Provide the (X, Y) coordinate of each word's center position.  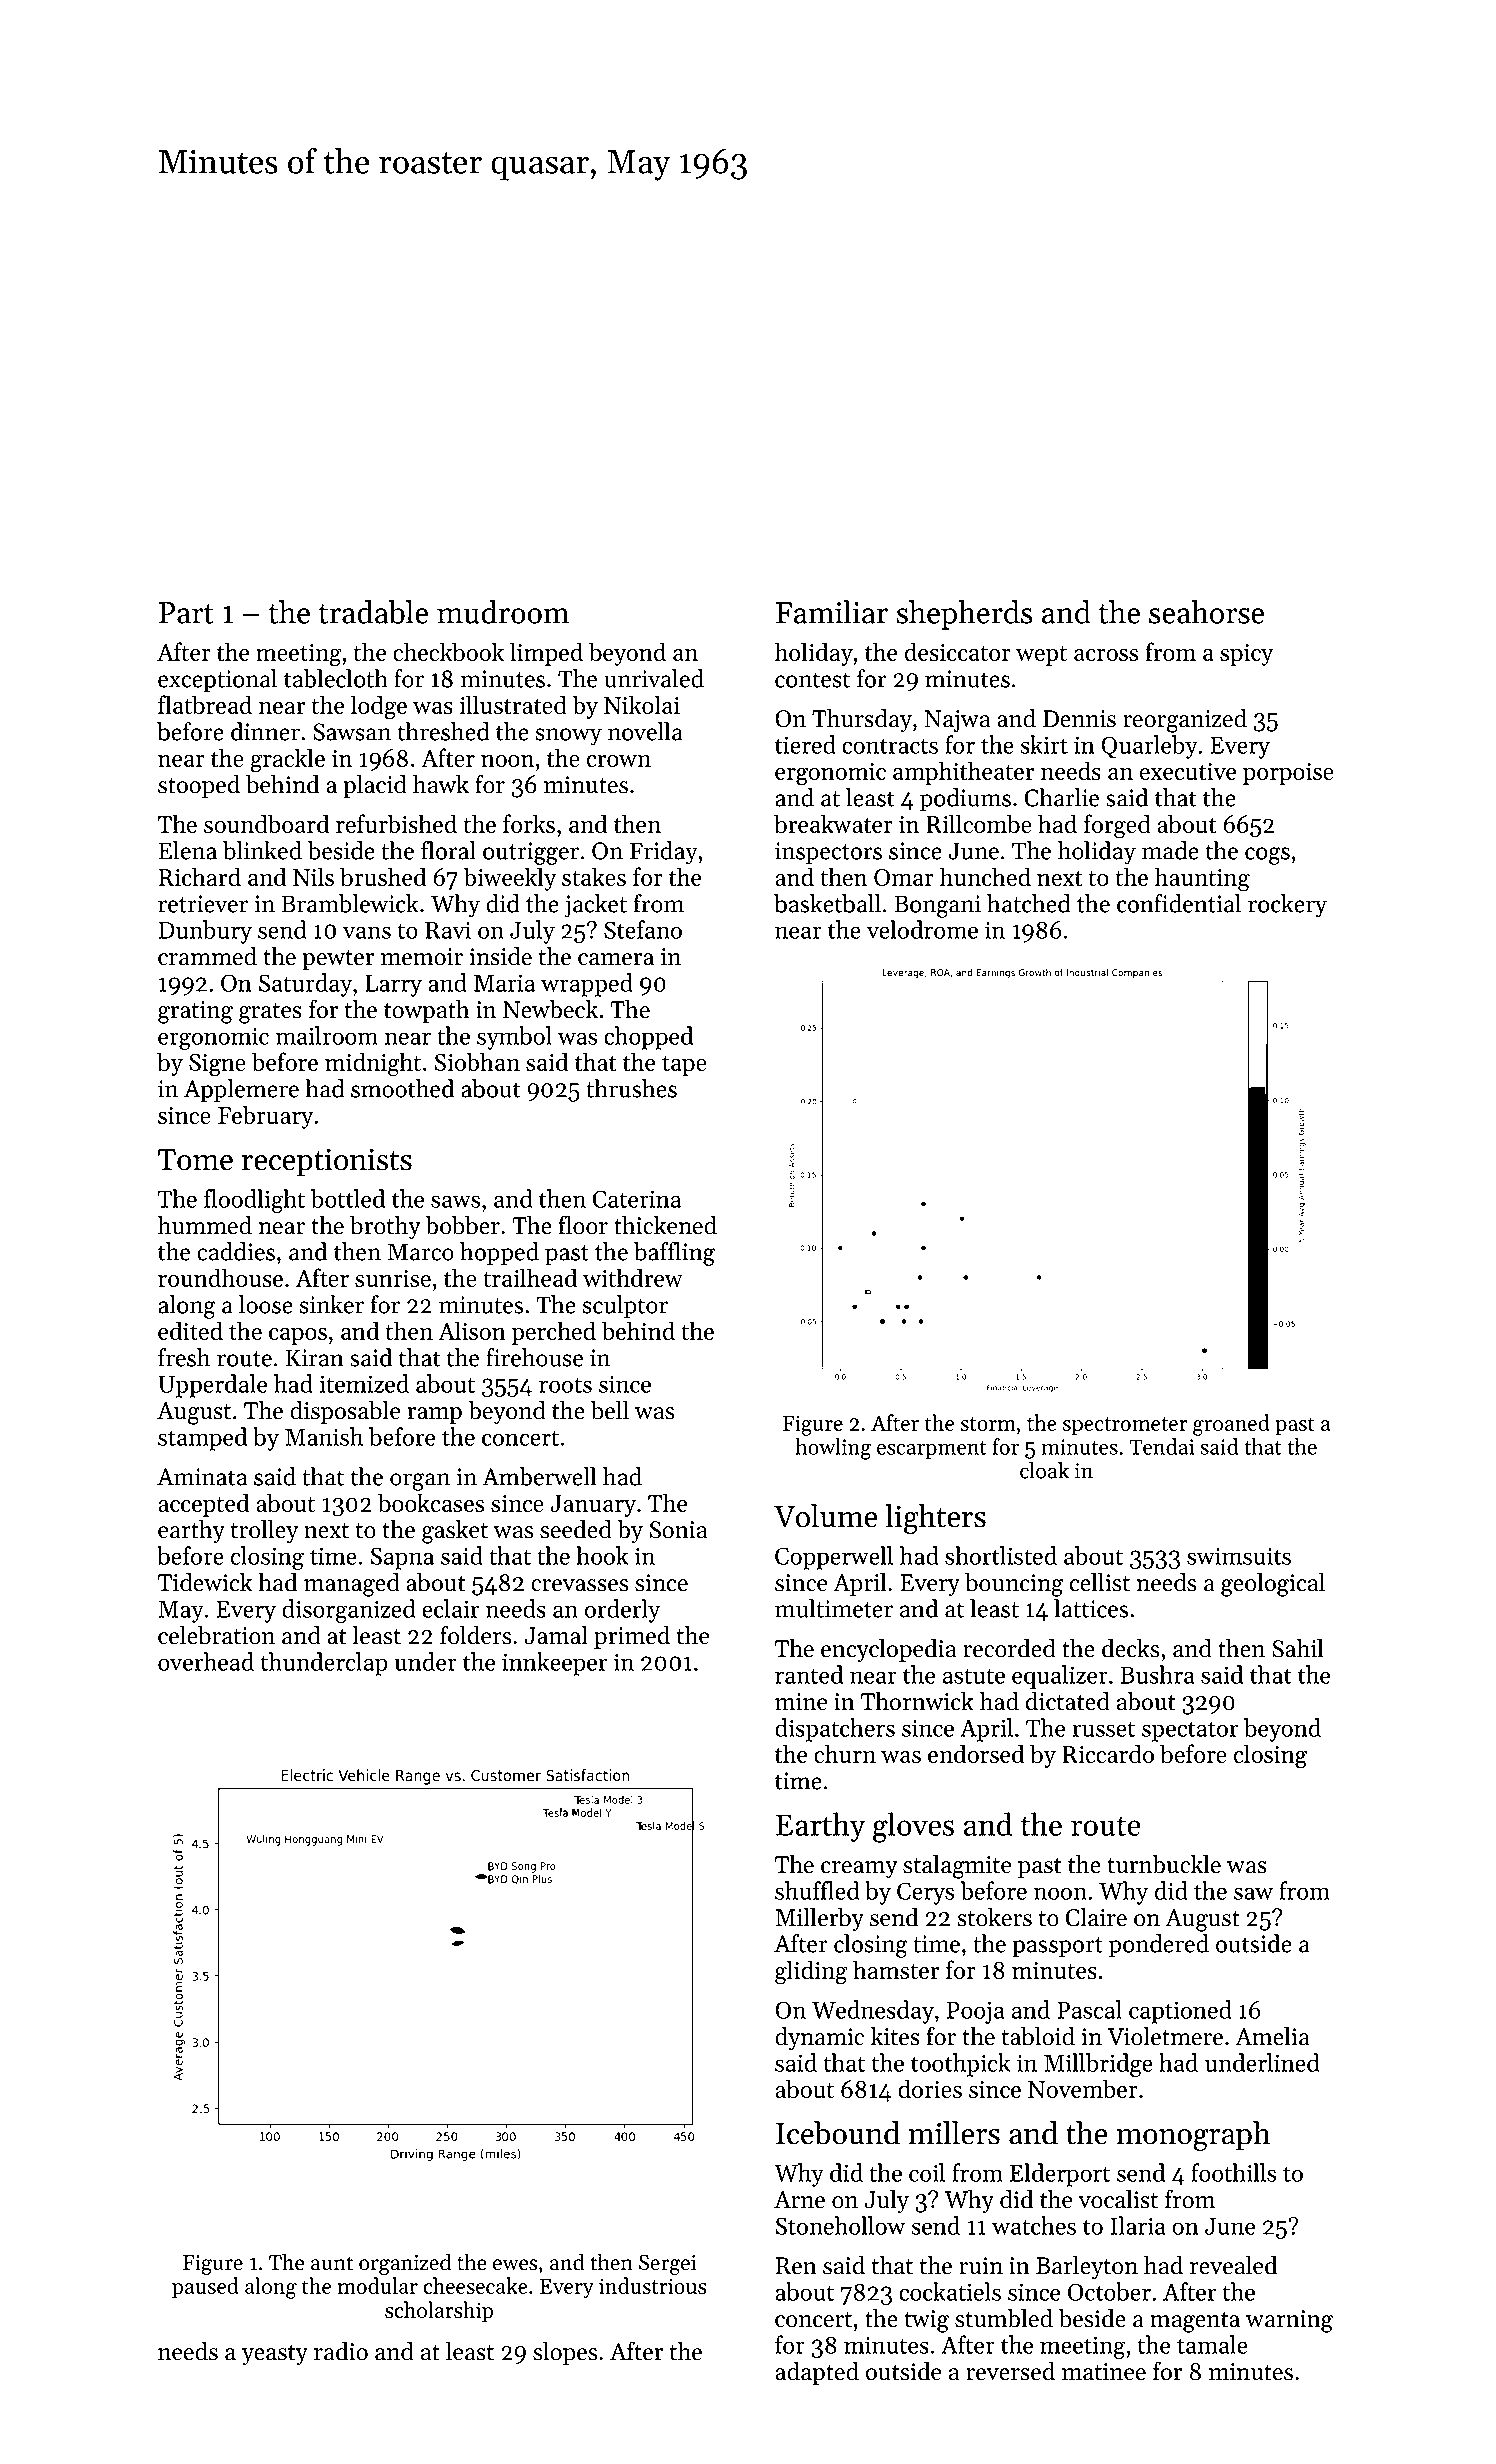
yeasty (275, 2355)
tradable (373, 612)
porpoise (1288, 774)
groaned (1231, 1425)
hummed (205, 1225)
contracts (890, 746)
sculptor (625, 1307)
